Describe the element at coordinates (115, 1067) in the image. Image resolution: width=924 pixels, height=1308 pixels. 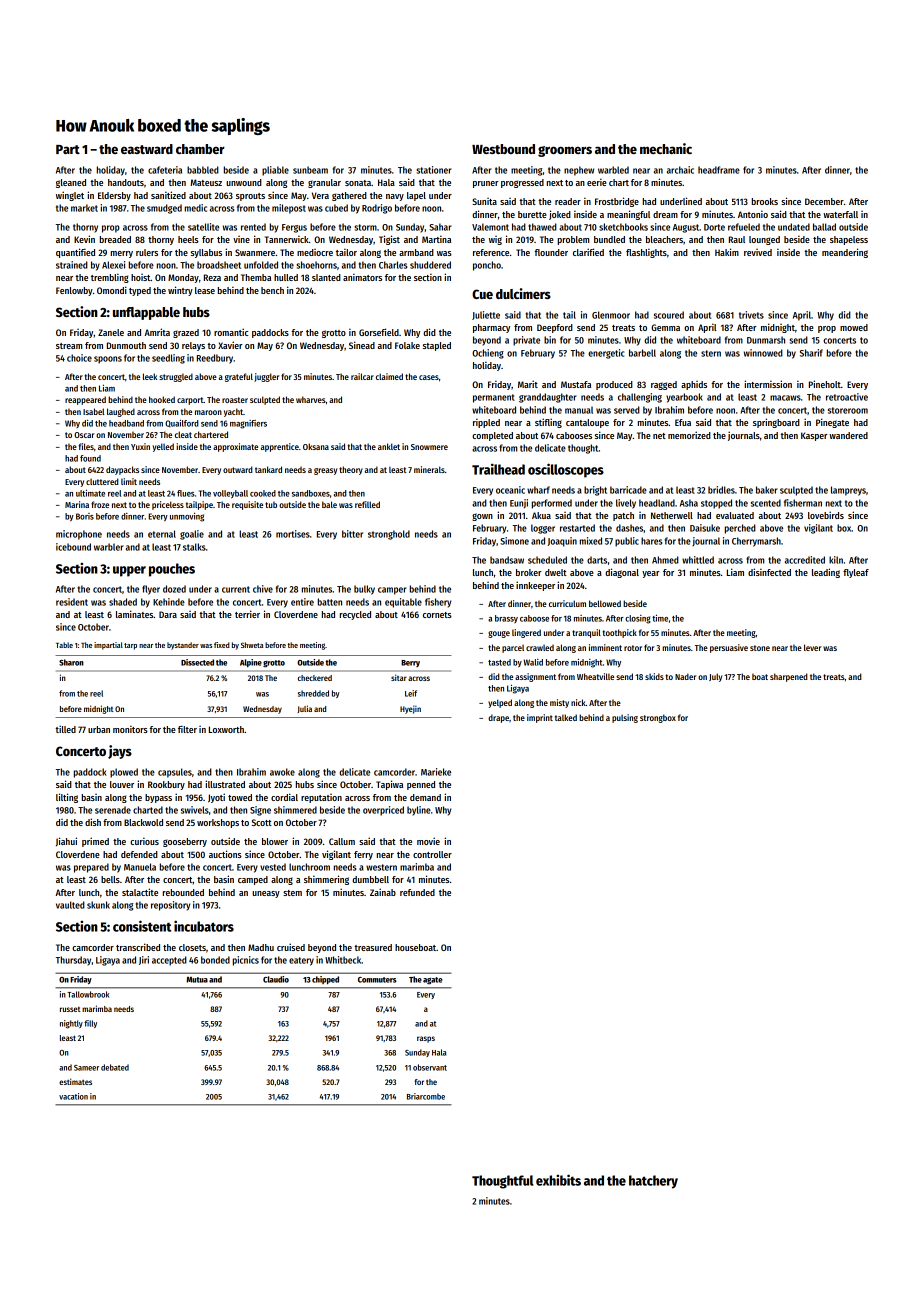
I see `debated` at that location.
